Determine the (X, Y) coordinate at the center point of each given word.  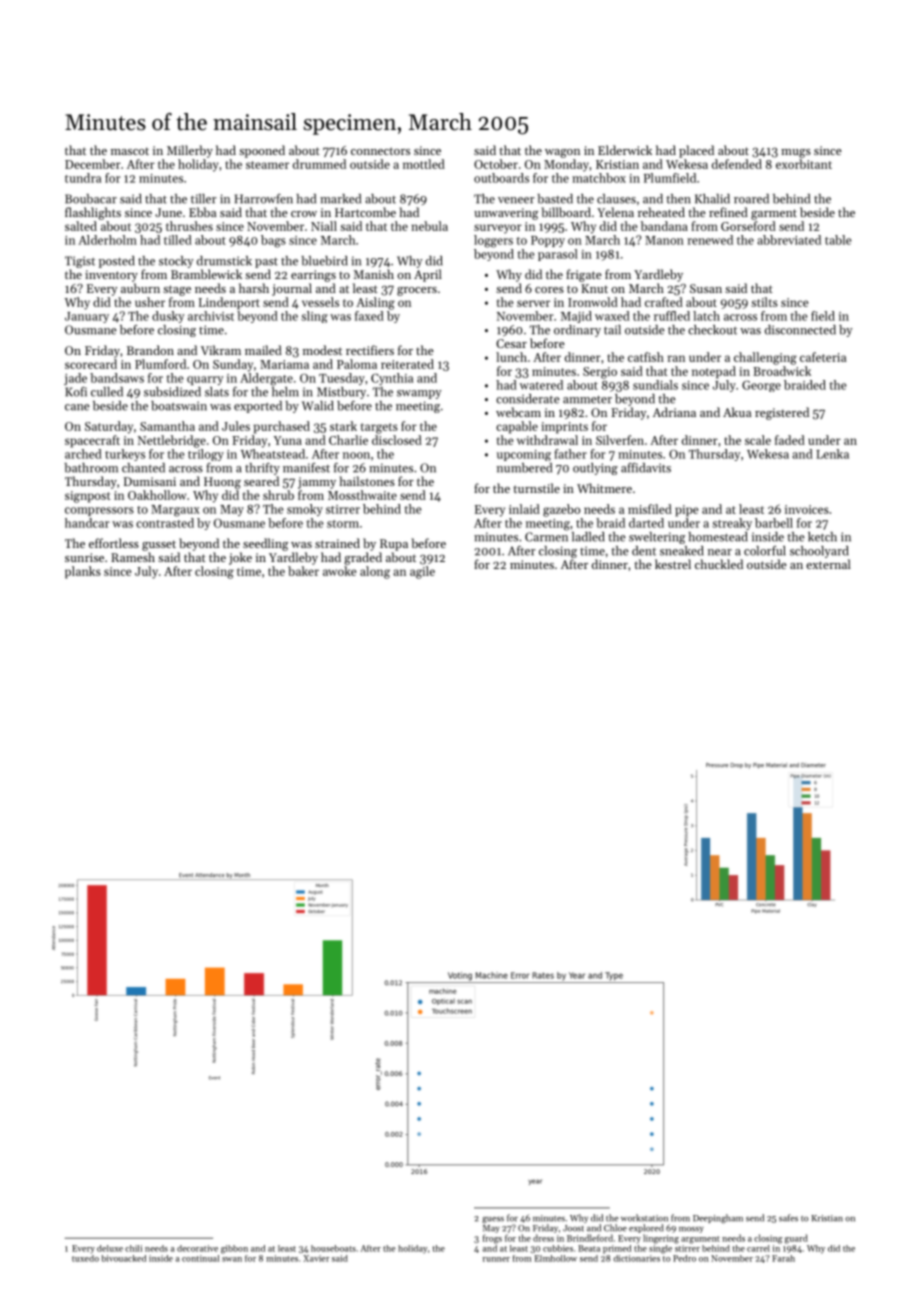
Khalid (712, 199)
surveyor (498, 229)
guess (493, 1220)
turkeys (125, 455)
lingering (661, 1239)
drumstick (224, 261)
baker (303, 571)
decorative (197, 1248)
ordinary (577, 331)
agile (422, 572)
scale (758, 440)
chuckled (719, 564)
